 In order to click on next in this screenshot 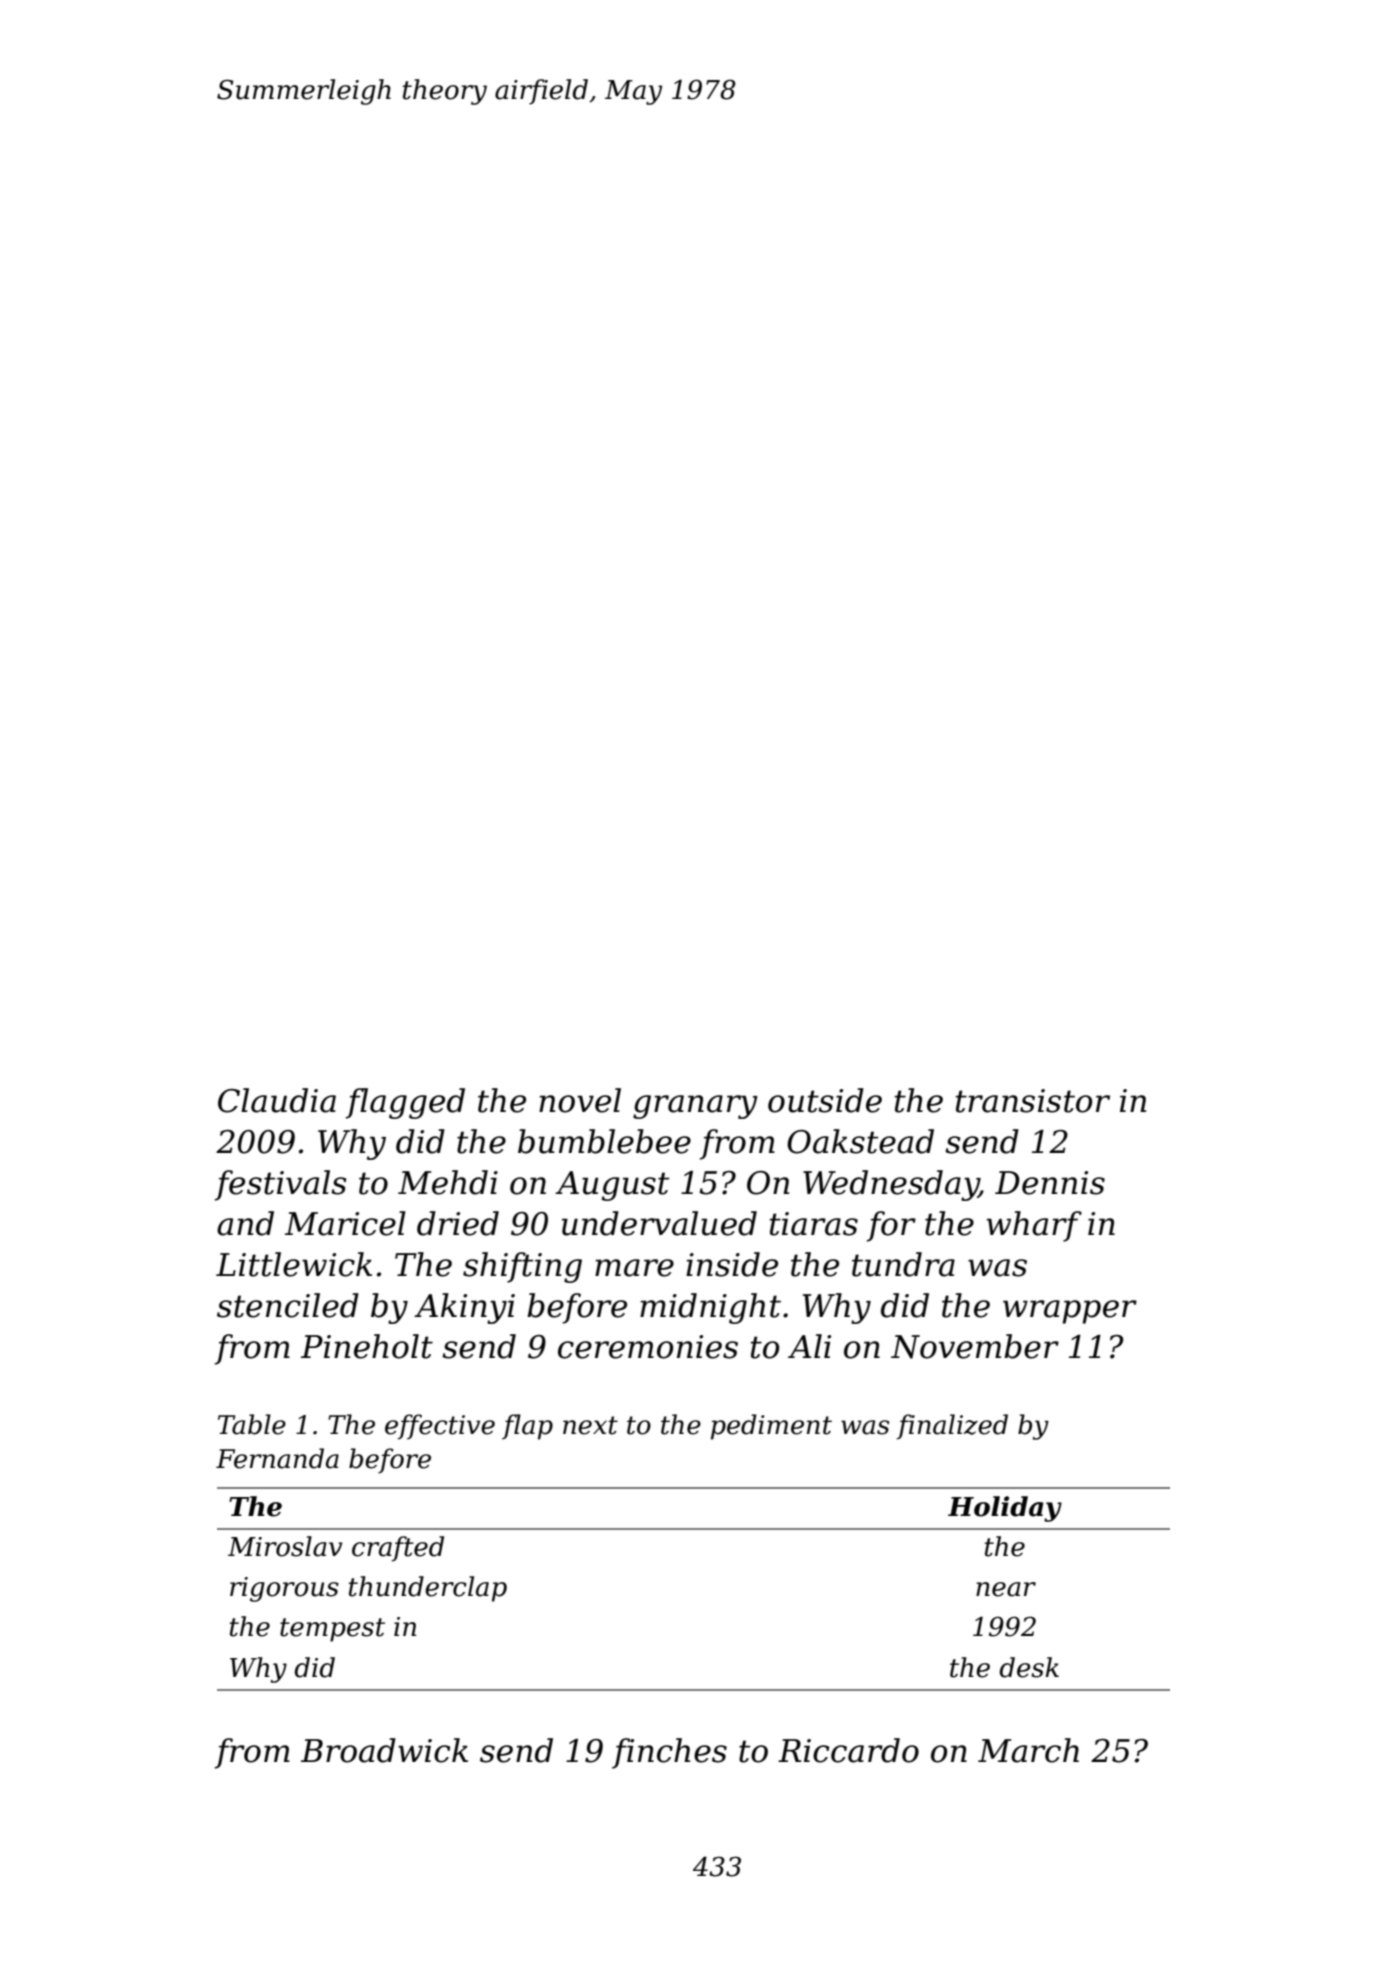, I will do `click(590, 1425)`.
